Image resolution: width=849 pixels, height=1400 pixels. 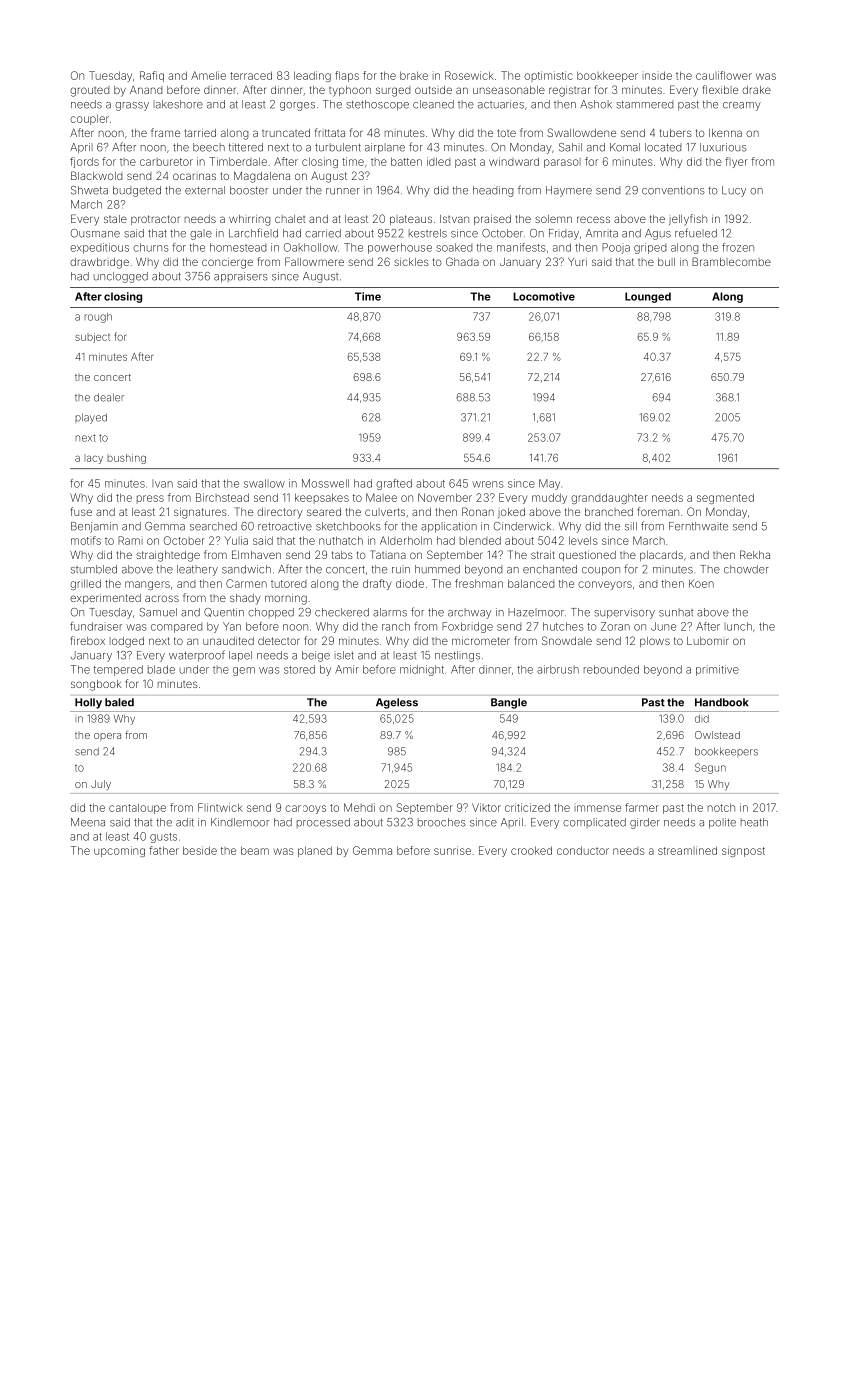 What do you see at coordinates (315, 851) in the screenshot?
I see `planed` at bounding box center [315, 851].
